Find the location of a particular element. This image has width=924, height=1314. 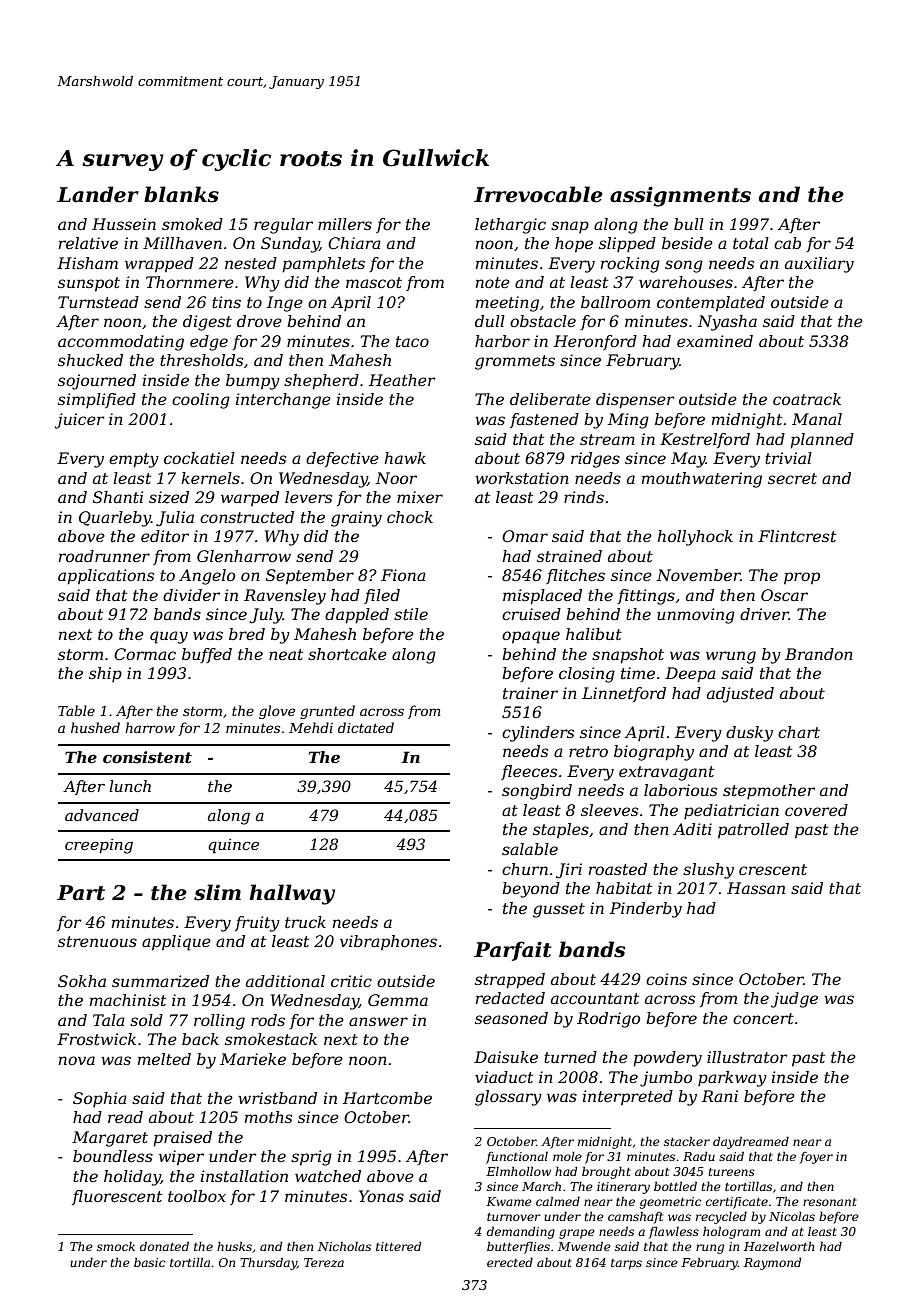

chock is located at coordinates (410, 517).
